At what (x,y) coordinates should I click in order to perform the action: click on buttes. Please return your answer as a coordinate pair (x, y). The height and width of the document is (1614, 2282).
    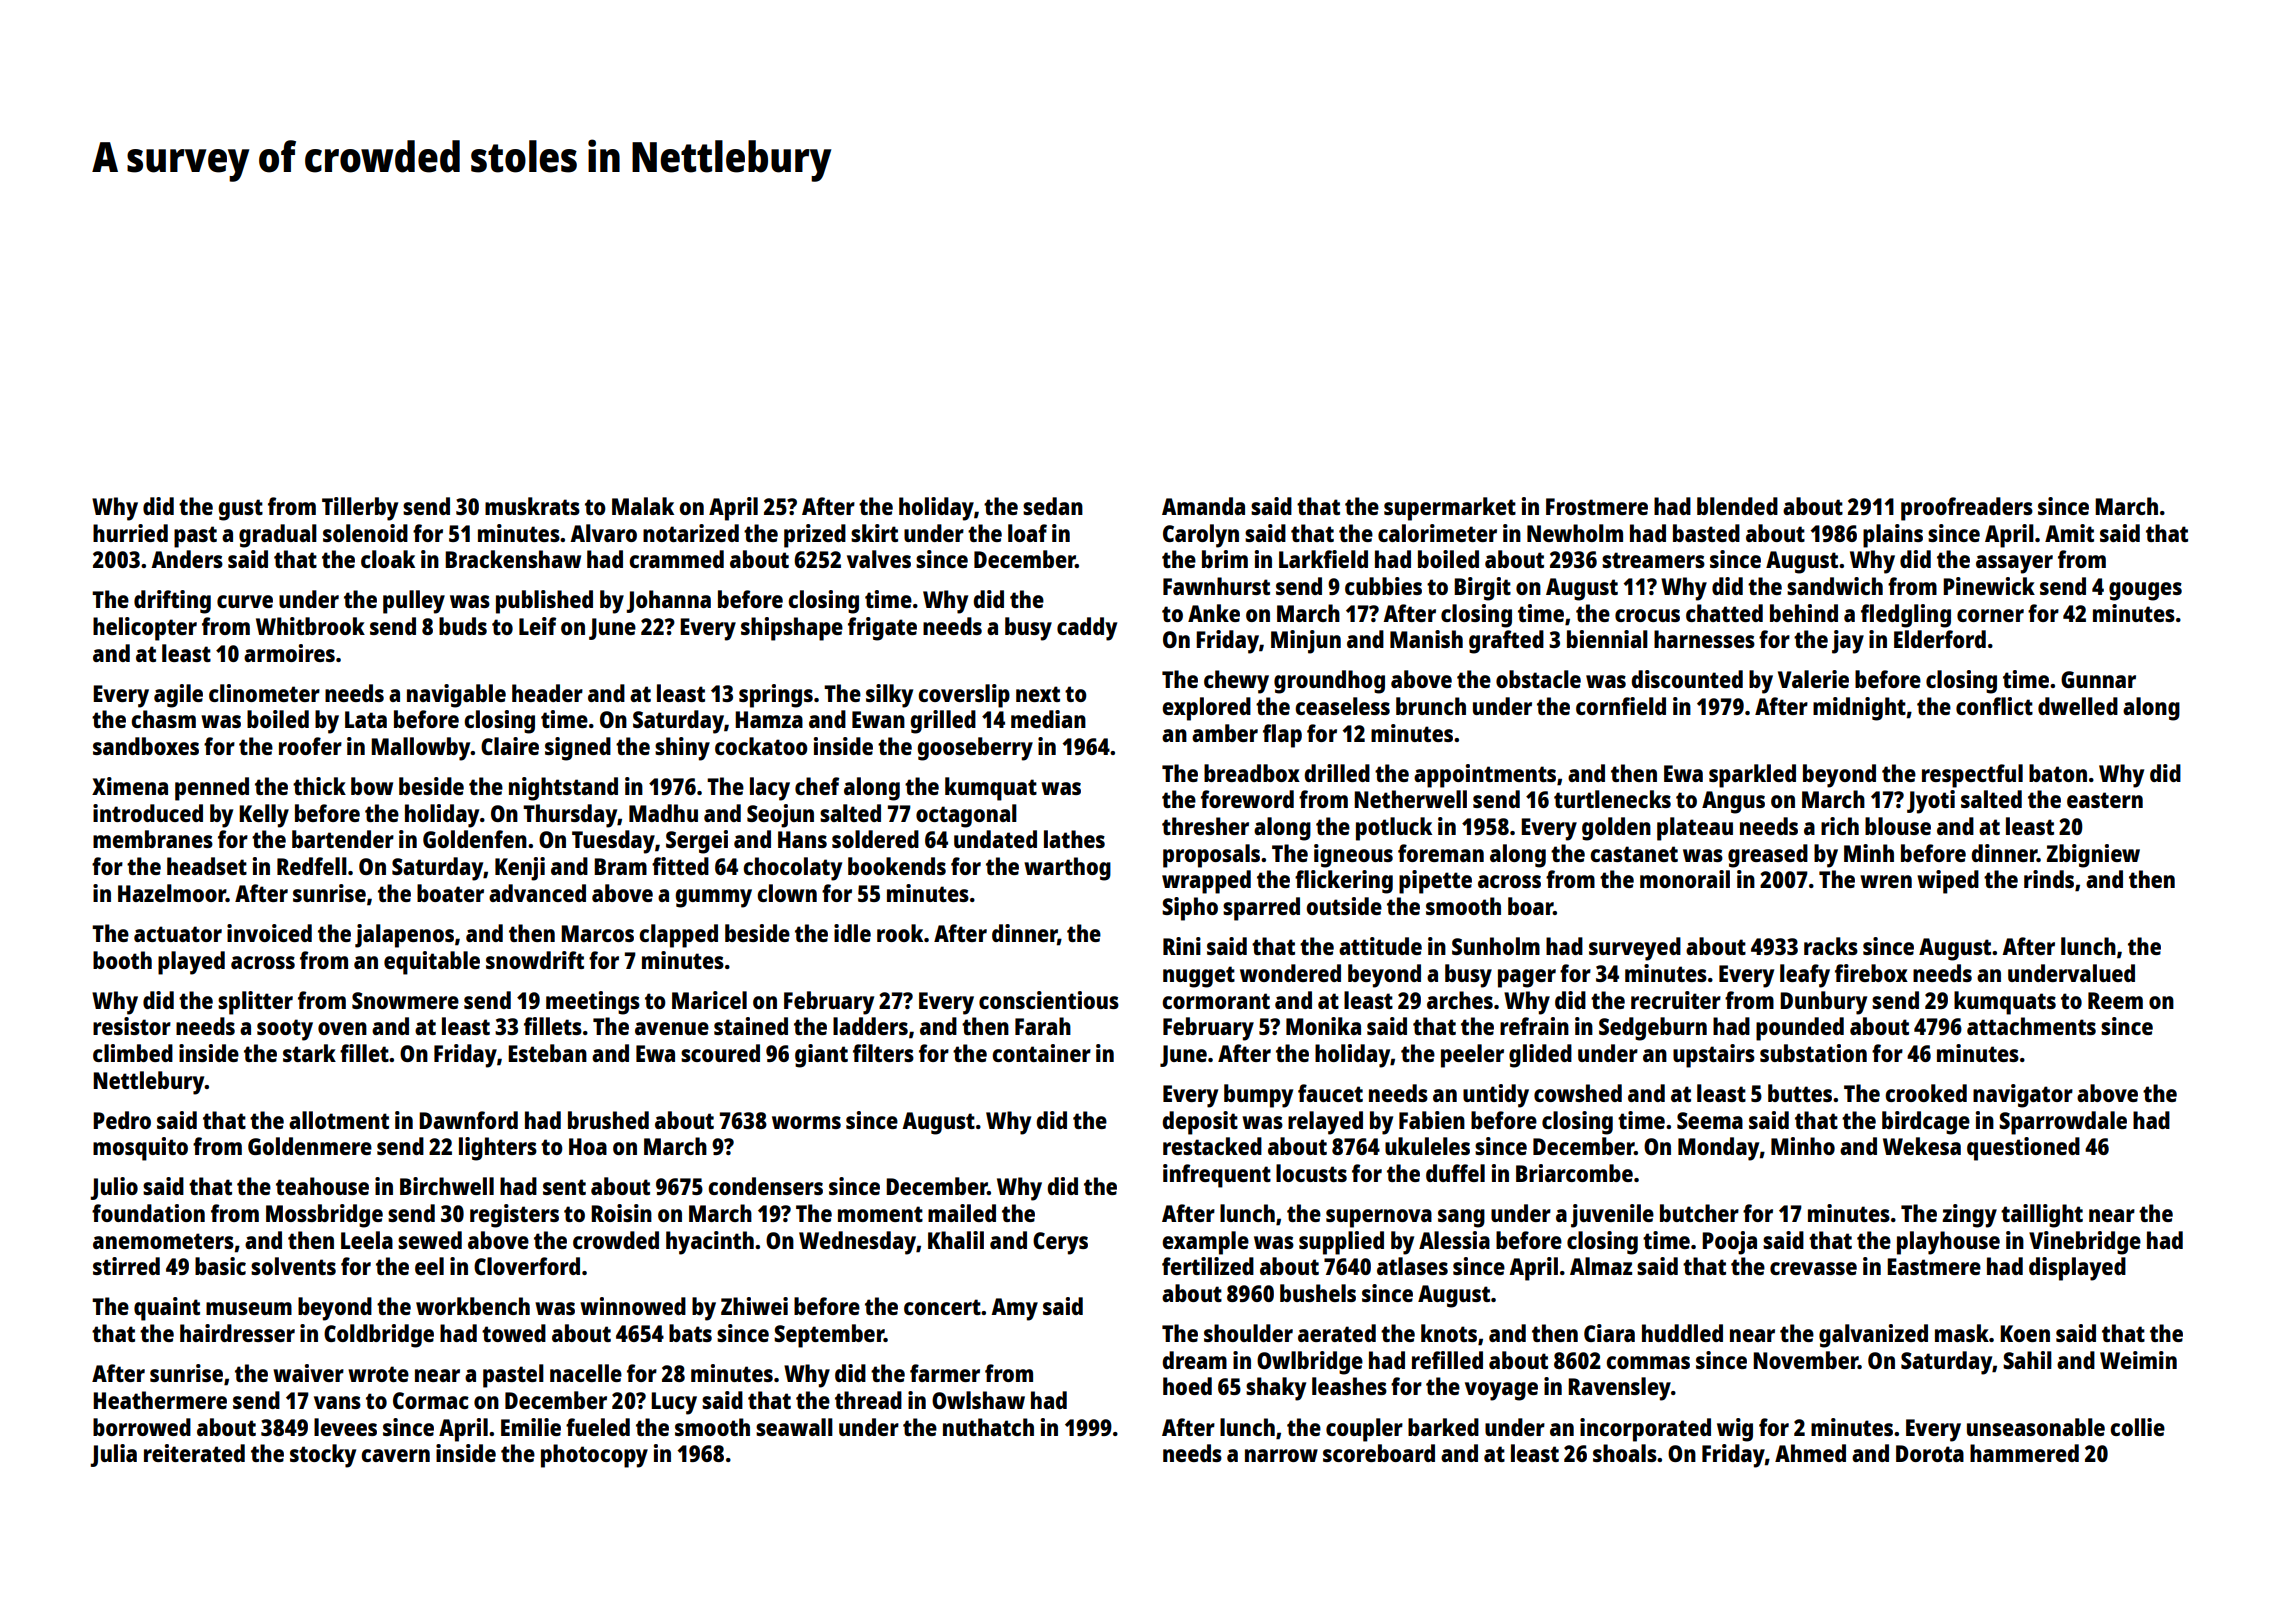
    Looking at the image, I should click on (1800, 1093).
